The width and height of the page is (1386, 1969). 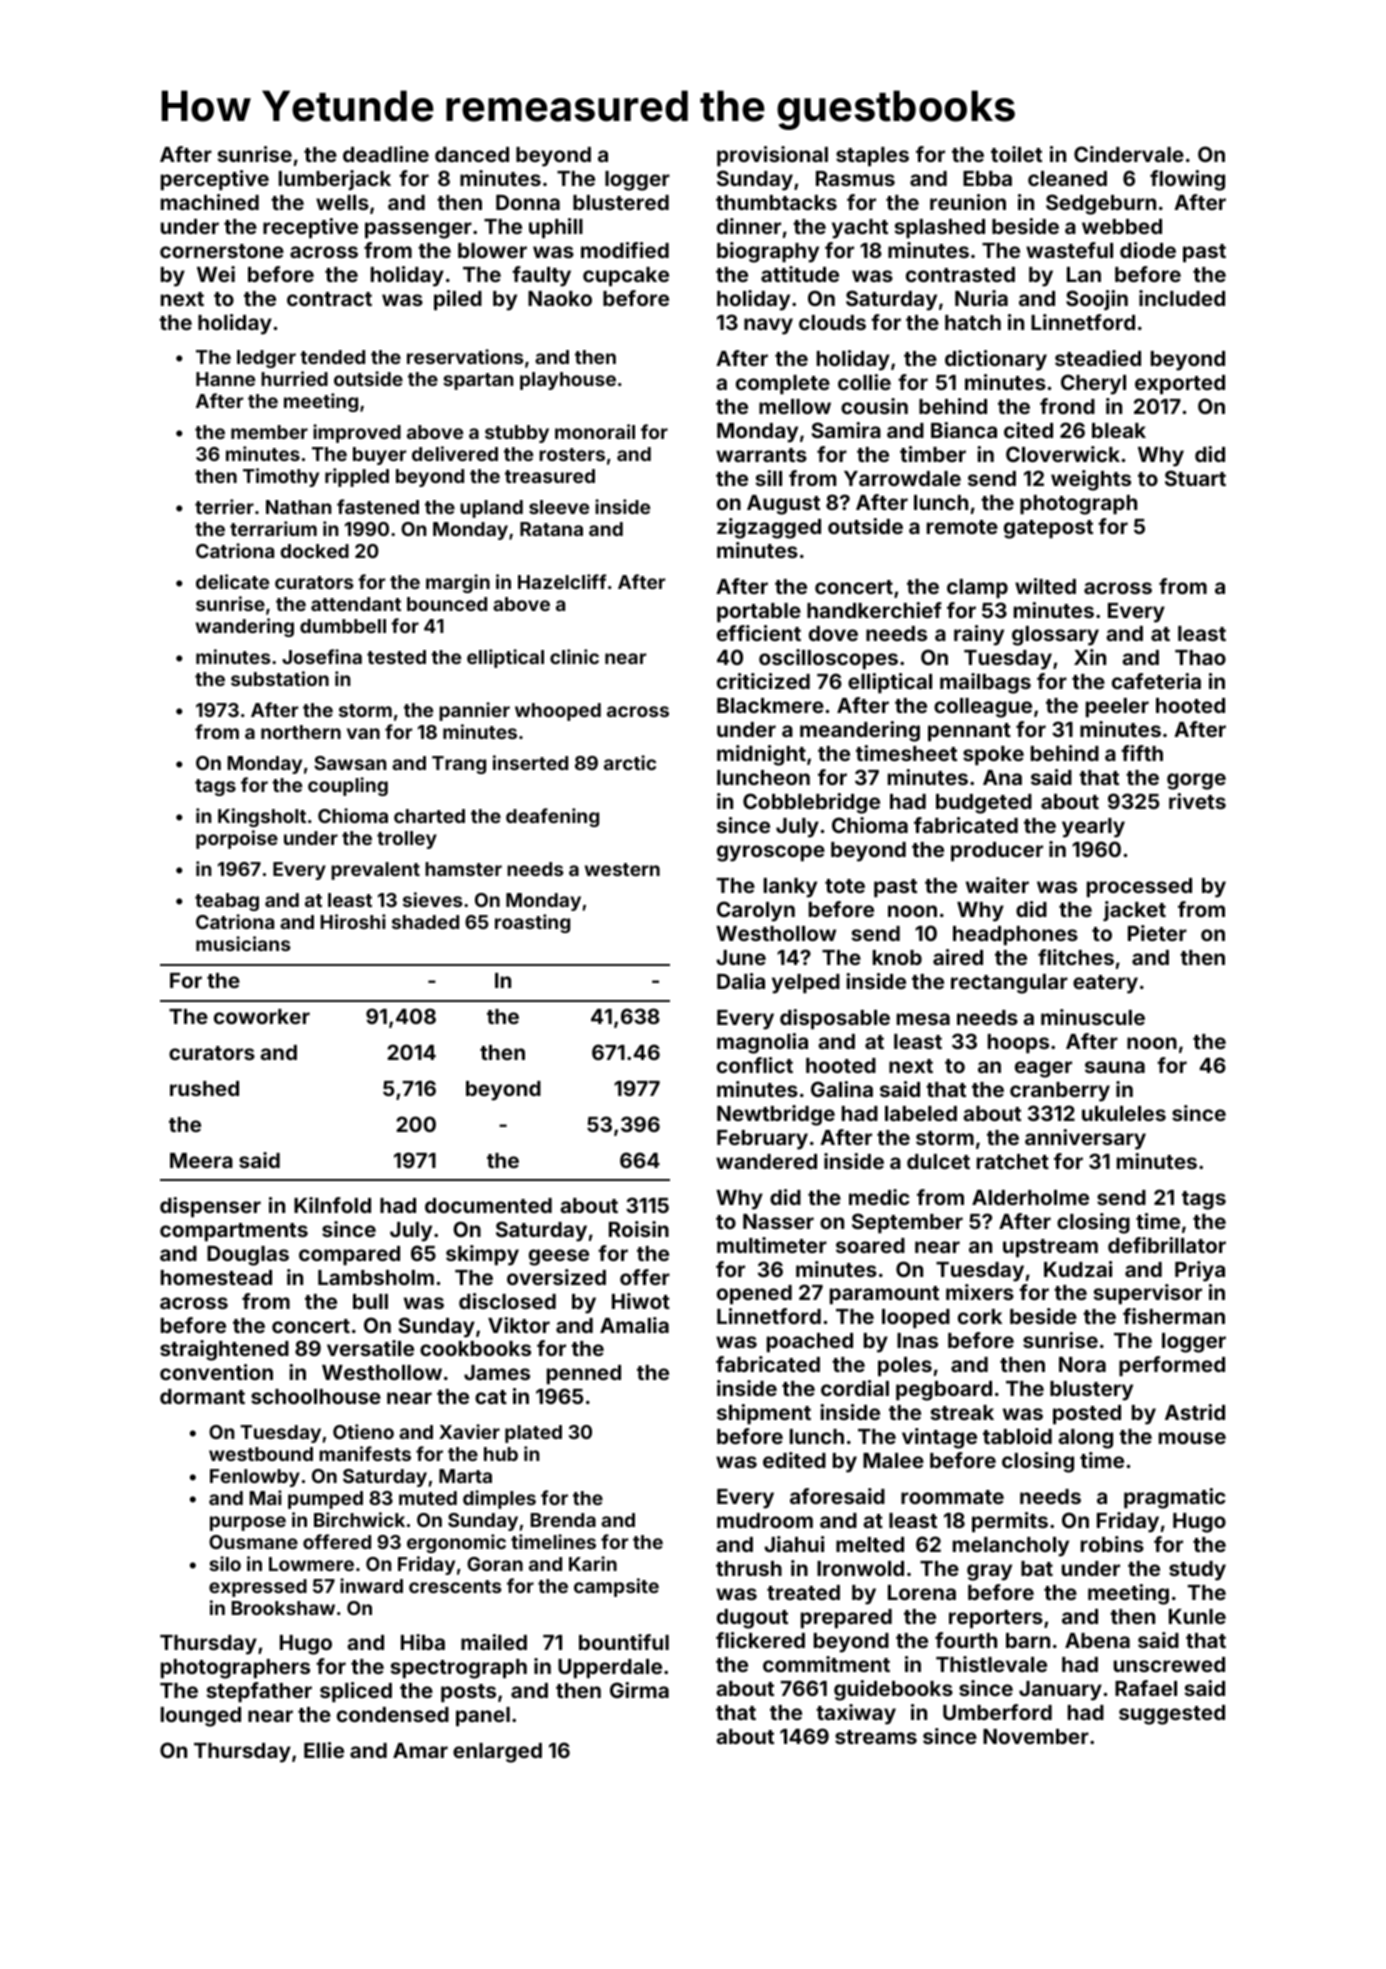 What do you see at coordinates (621, 202) in the page?
I see `blustered` at bounding box center [621, 202].
